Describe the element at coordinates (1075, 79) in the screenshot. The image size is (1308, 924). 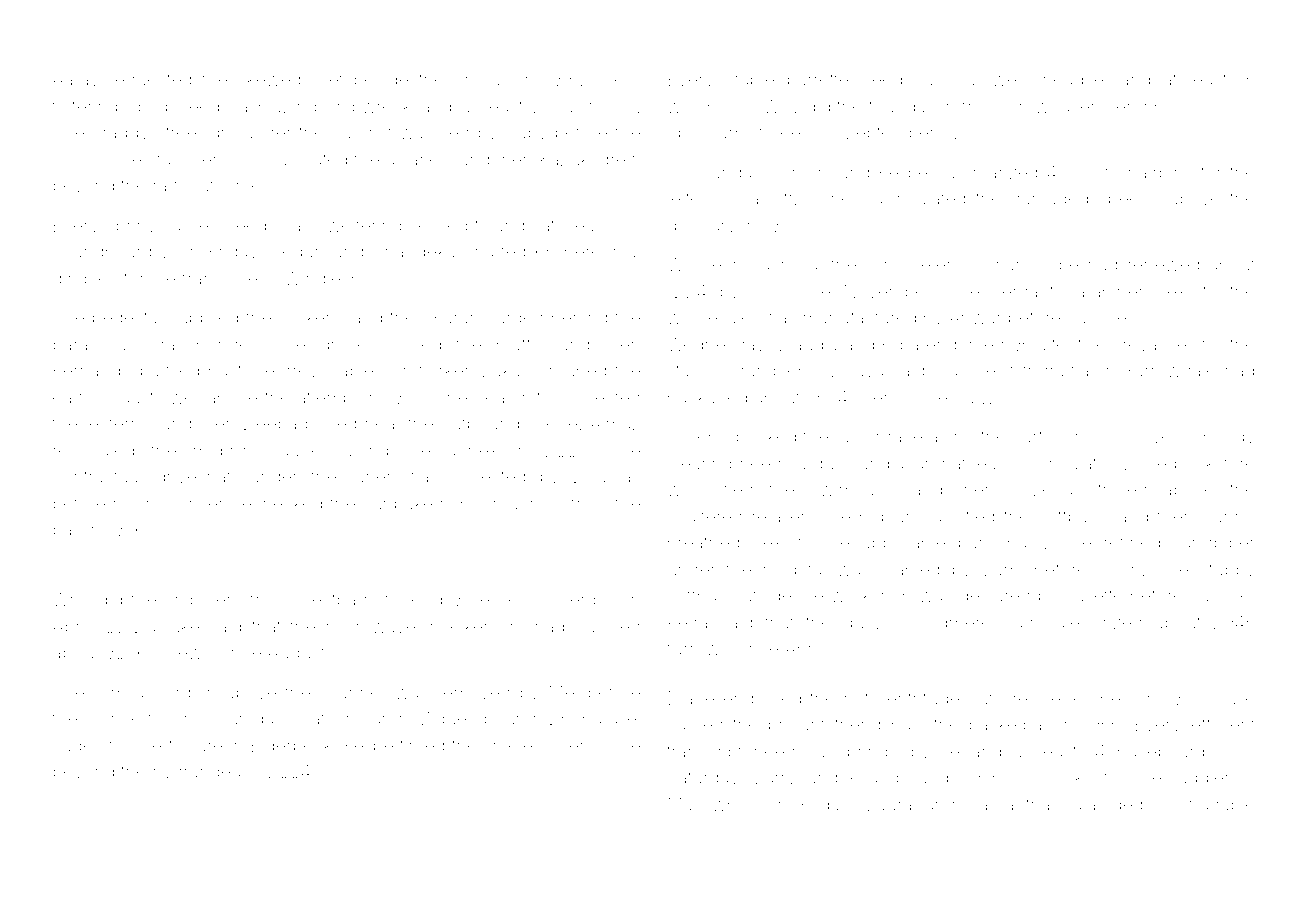
I see `headset` at that location.
